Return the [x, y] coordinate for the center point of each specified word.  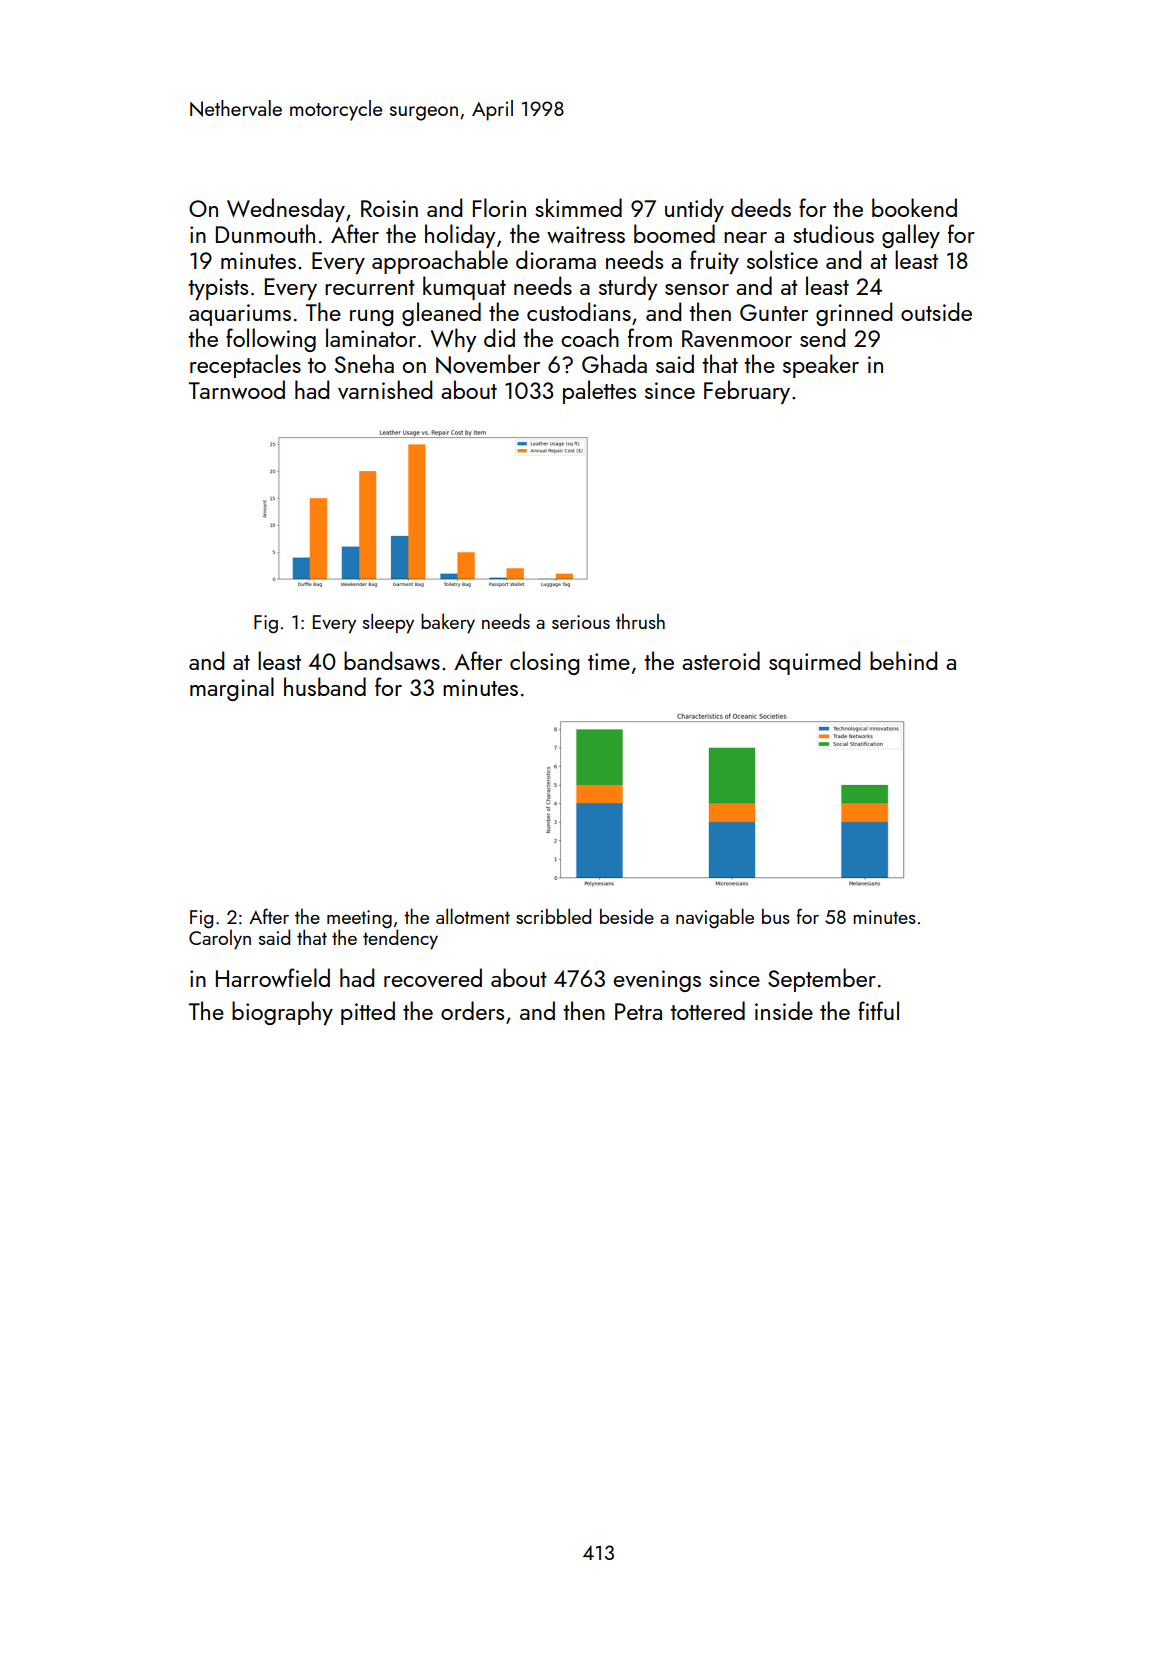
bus [776, 916]
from [650, 337]
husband [325, 686]
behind [903, 660]
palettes [599, 392]
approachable [440, 262]
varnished [385, 389]
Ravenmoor [737, 338]
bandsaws [392, 660]
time [609, 661]
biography [282, 1013]
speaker [821, 366]
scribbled [553, 916]
